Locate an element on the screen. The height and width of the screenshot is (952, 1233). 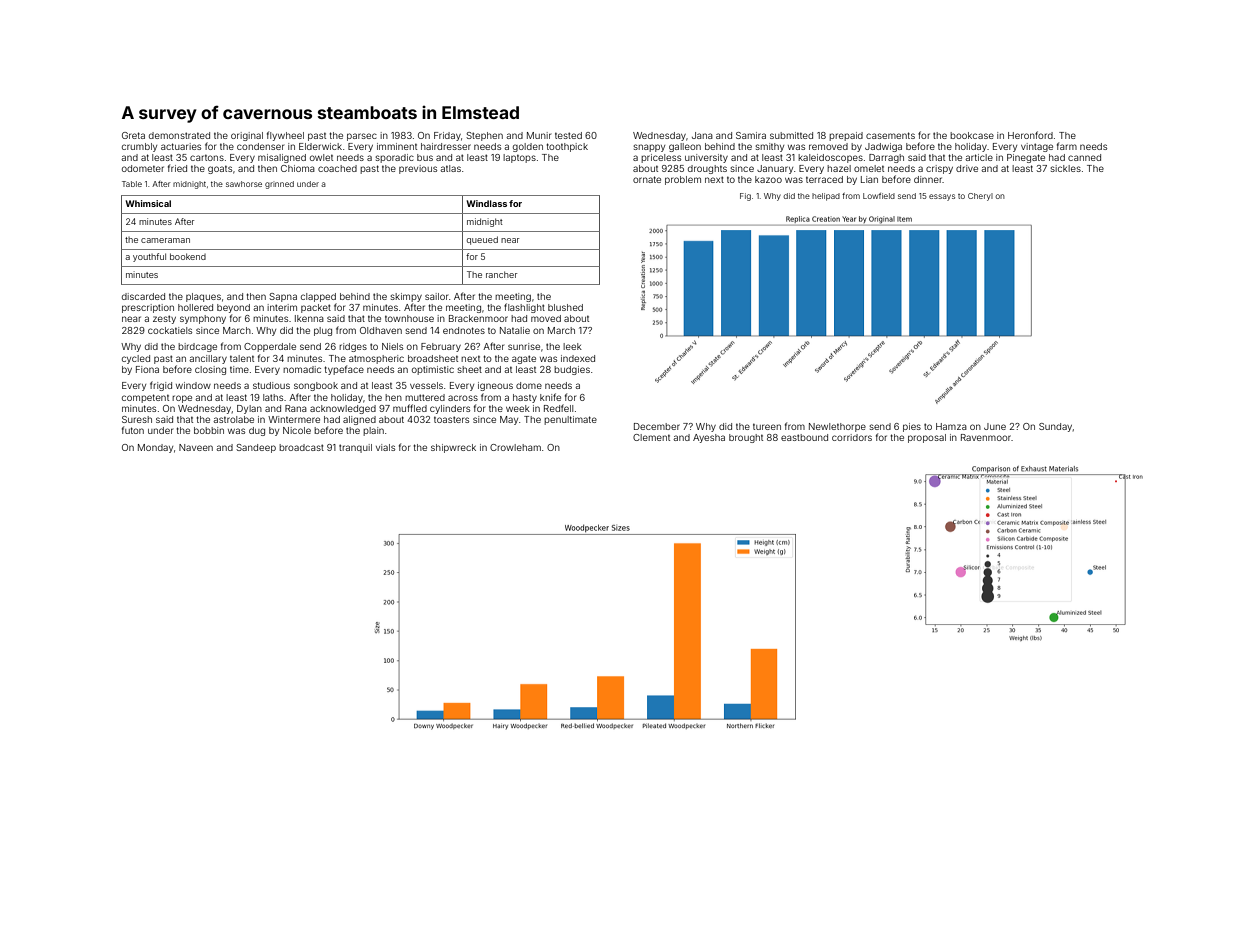
Suresh is located at coordinates (137, 419).
